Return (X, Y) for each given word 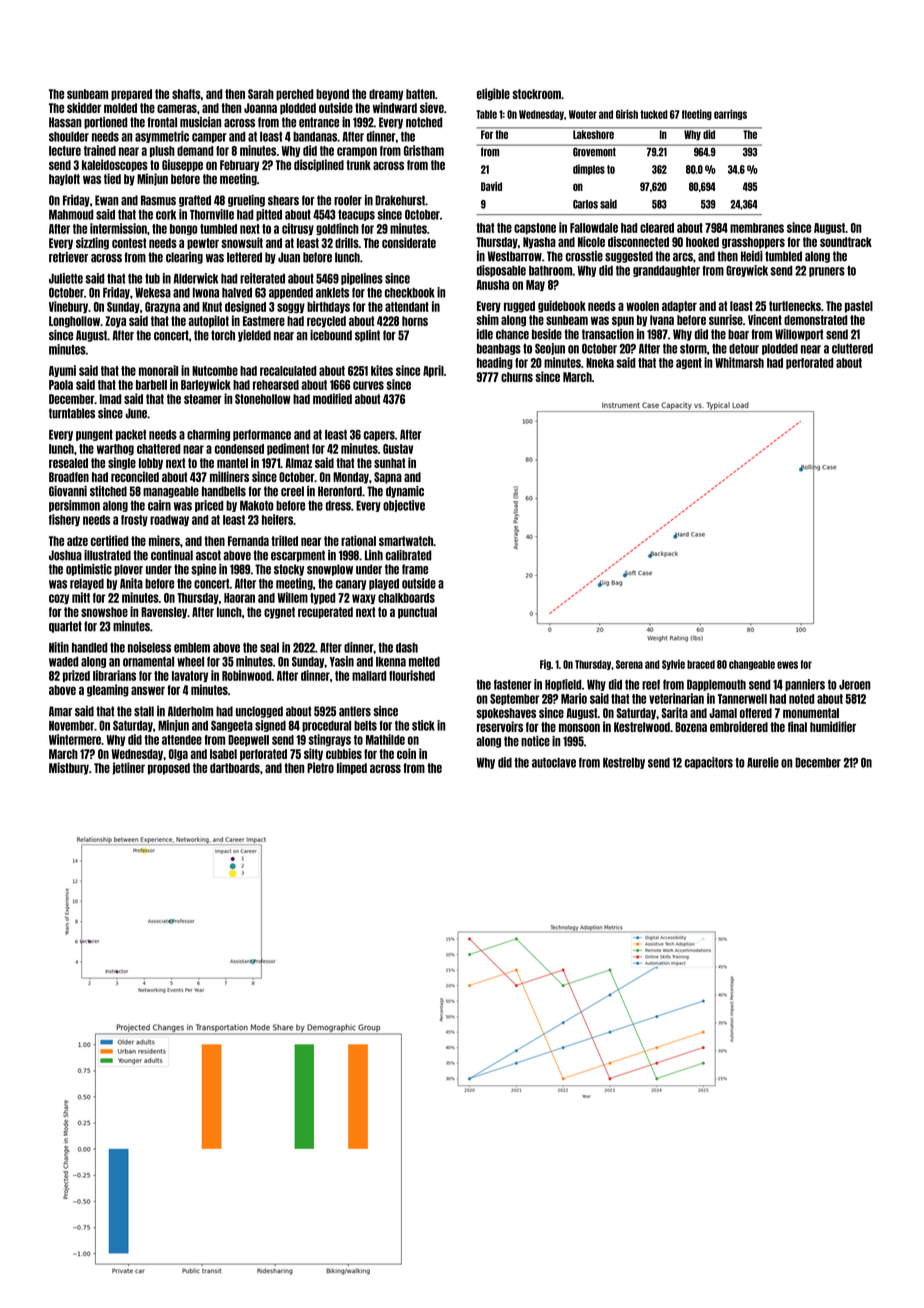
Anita (131, 583)
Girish (627, 114)
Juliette (66, 278)
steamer (203, 399)
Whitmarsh (739, 362)
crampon (357, 152)
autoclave (554, 763)
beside (547, 334)
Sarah (261, 94)
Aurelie (763, 762)
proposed (169, 769)
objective (404, 506)
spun (623, 321)
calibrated (409, 555)
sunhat (389, 463)
